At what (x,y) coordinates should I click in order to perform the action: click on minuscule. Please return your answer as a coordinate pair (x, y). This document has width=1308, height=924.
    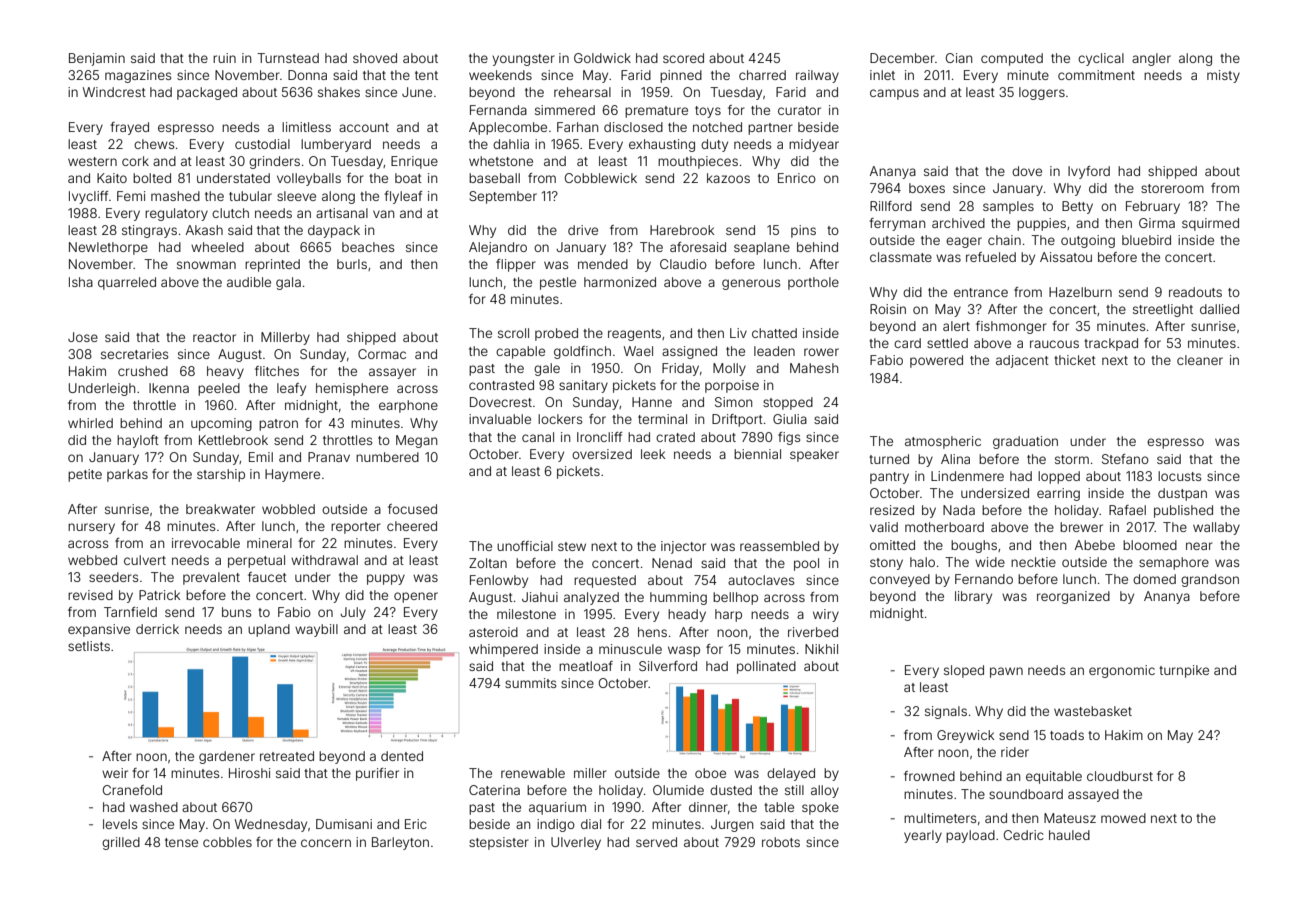
    Looking at the image, I should click on (630, 649).
